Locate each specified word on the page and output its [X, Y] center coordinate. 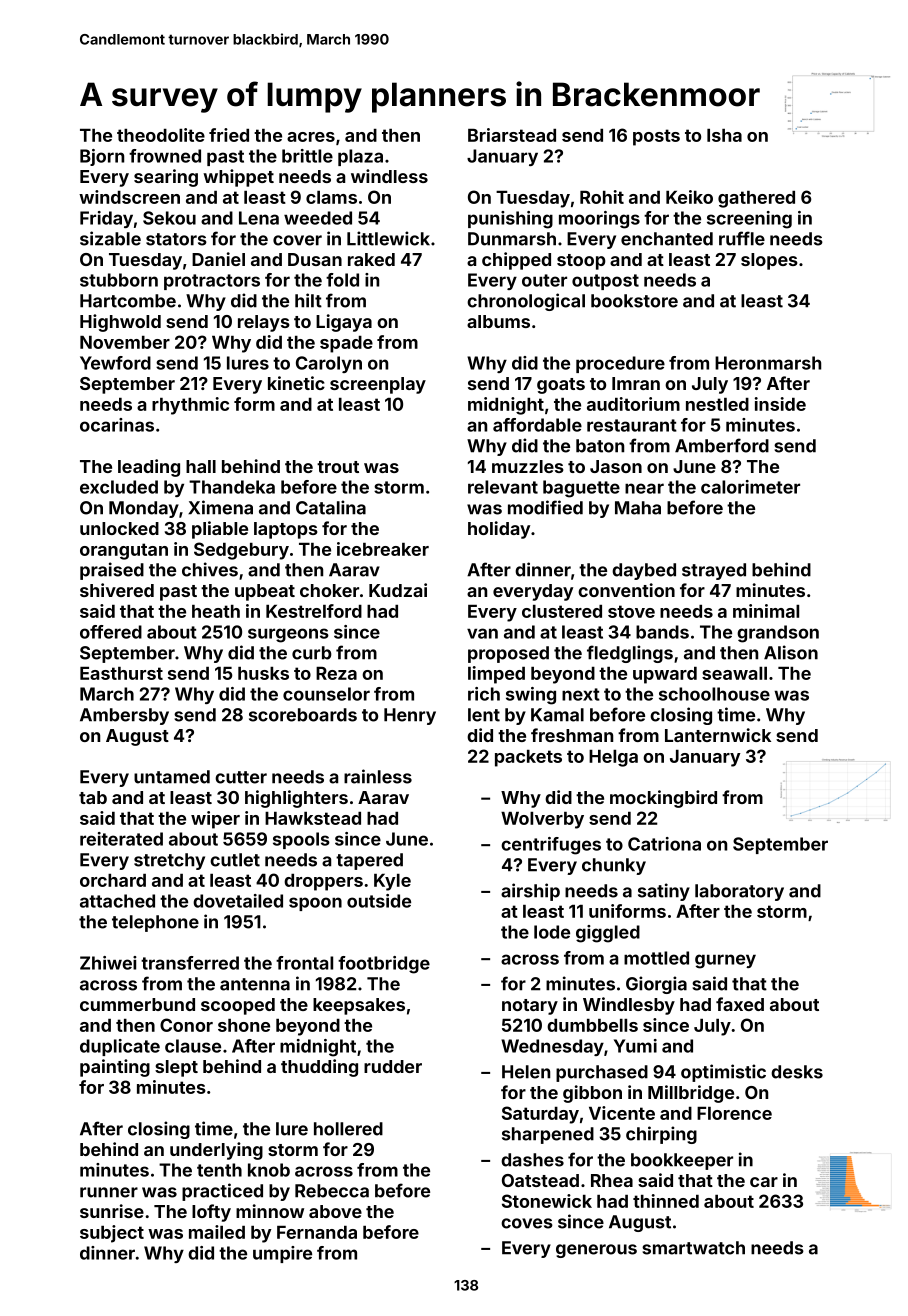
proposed [508, 654]
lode [552, 932]
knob [269, 1170]
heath [216, 611]
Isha [724, 135]
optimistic [723, 1073]
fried [229, 135]
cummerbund [137, 1004]
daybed [644, 571]
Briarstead [512, 135]
